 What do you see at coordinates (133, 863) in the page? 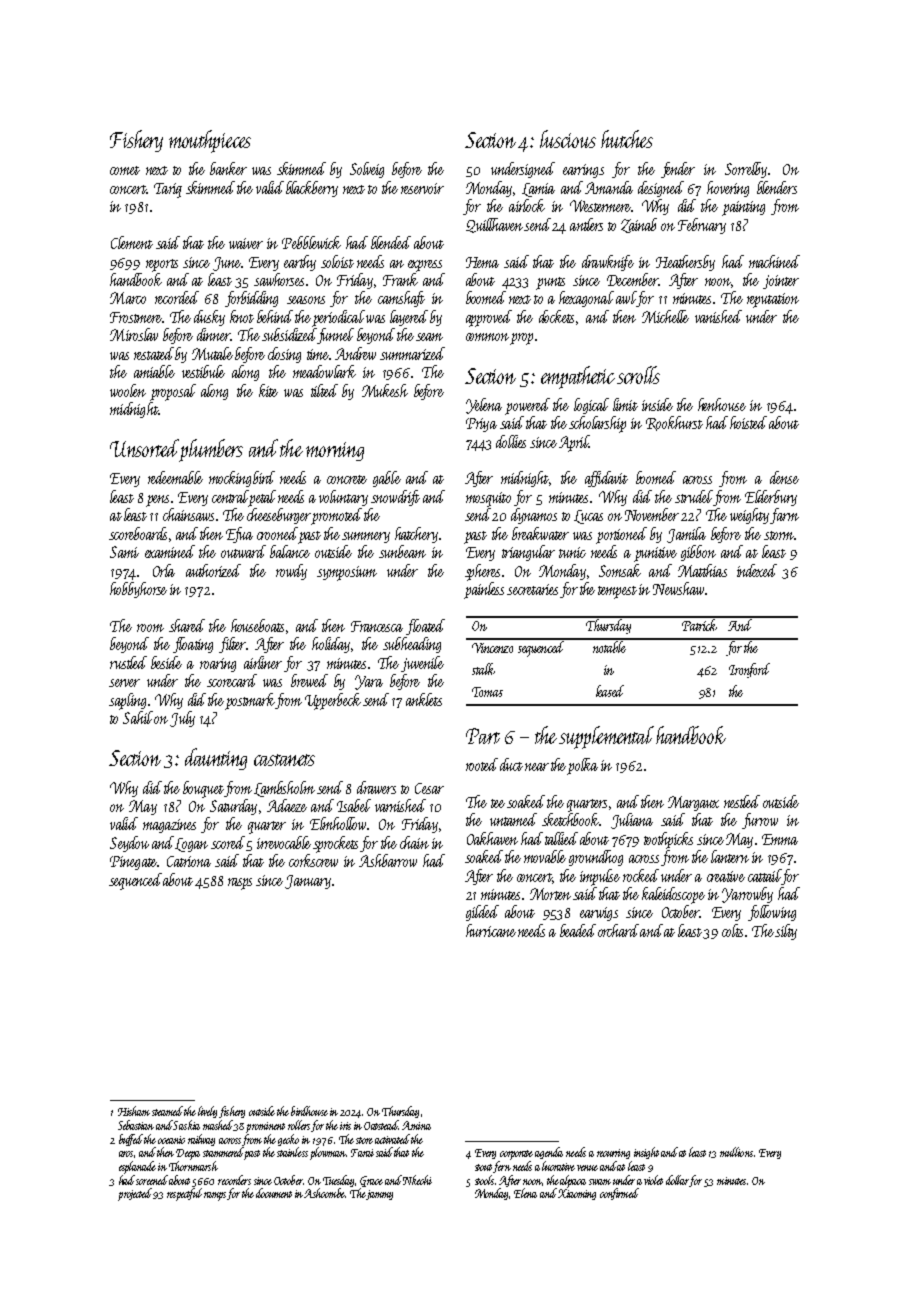
I see `Pinegate` at bounding box center [133, 863].
